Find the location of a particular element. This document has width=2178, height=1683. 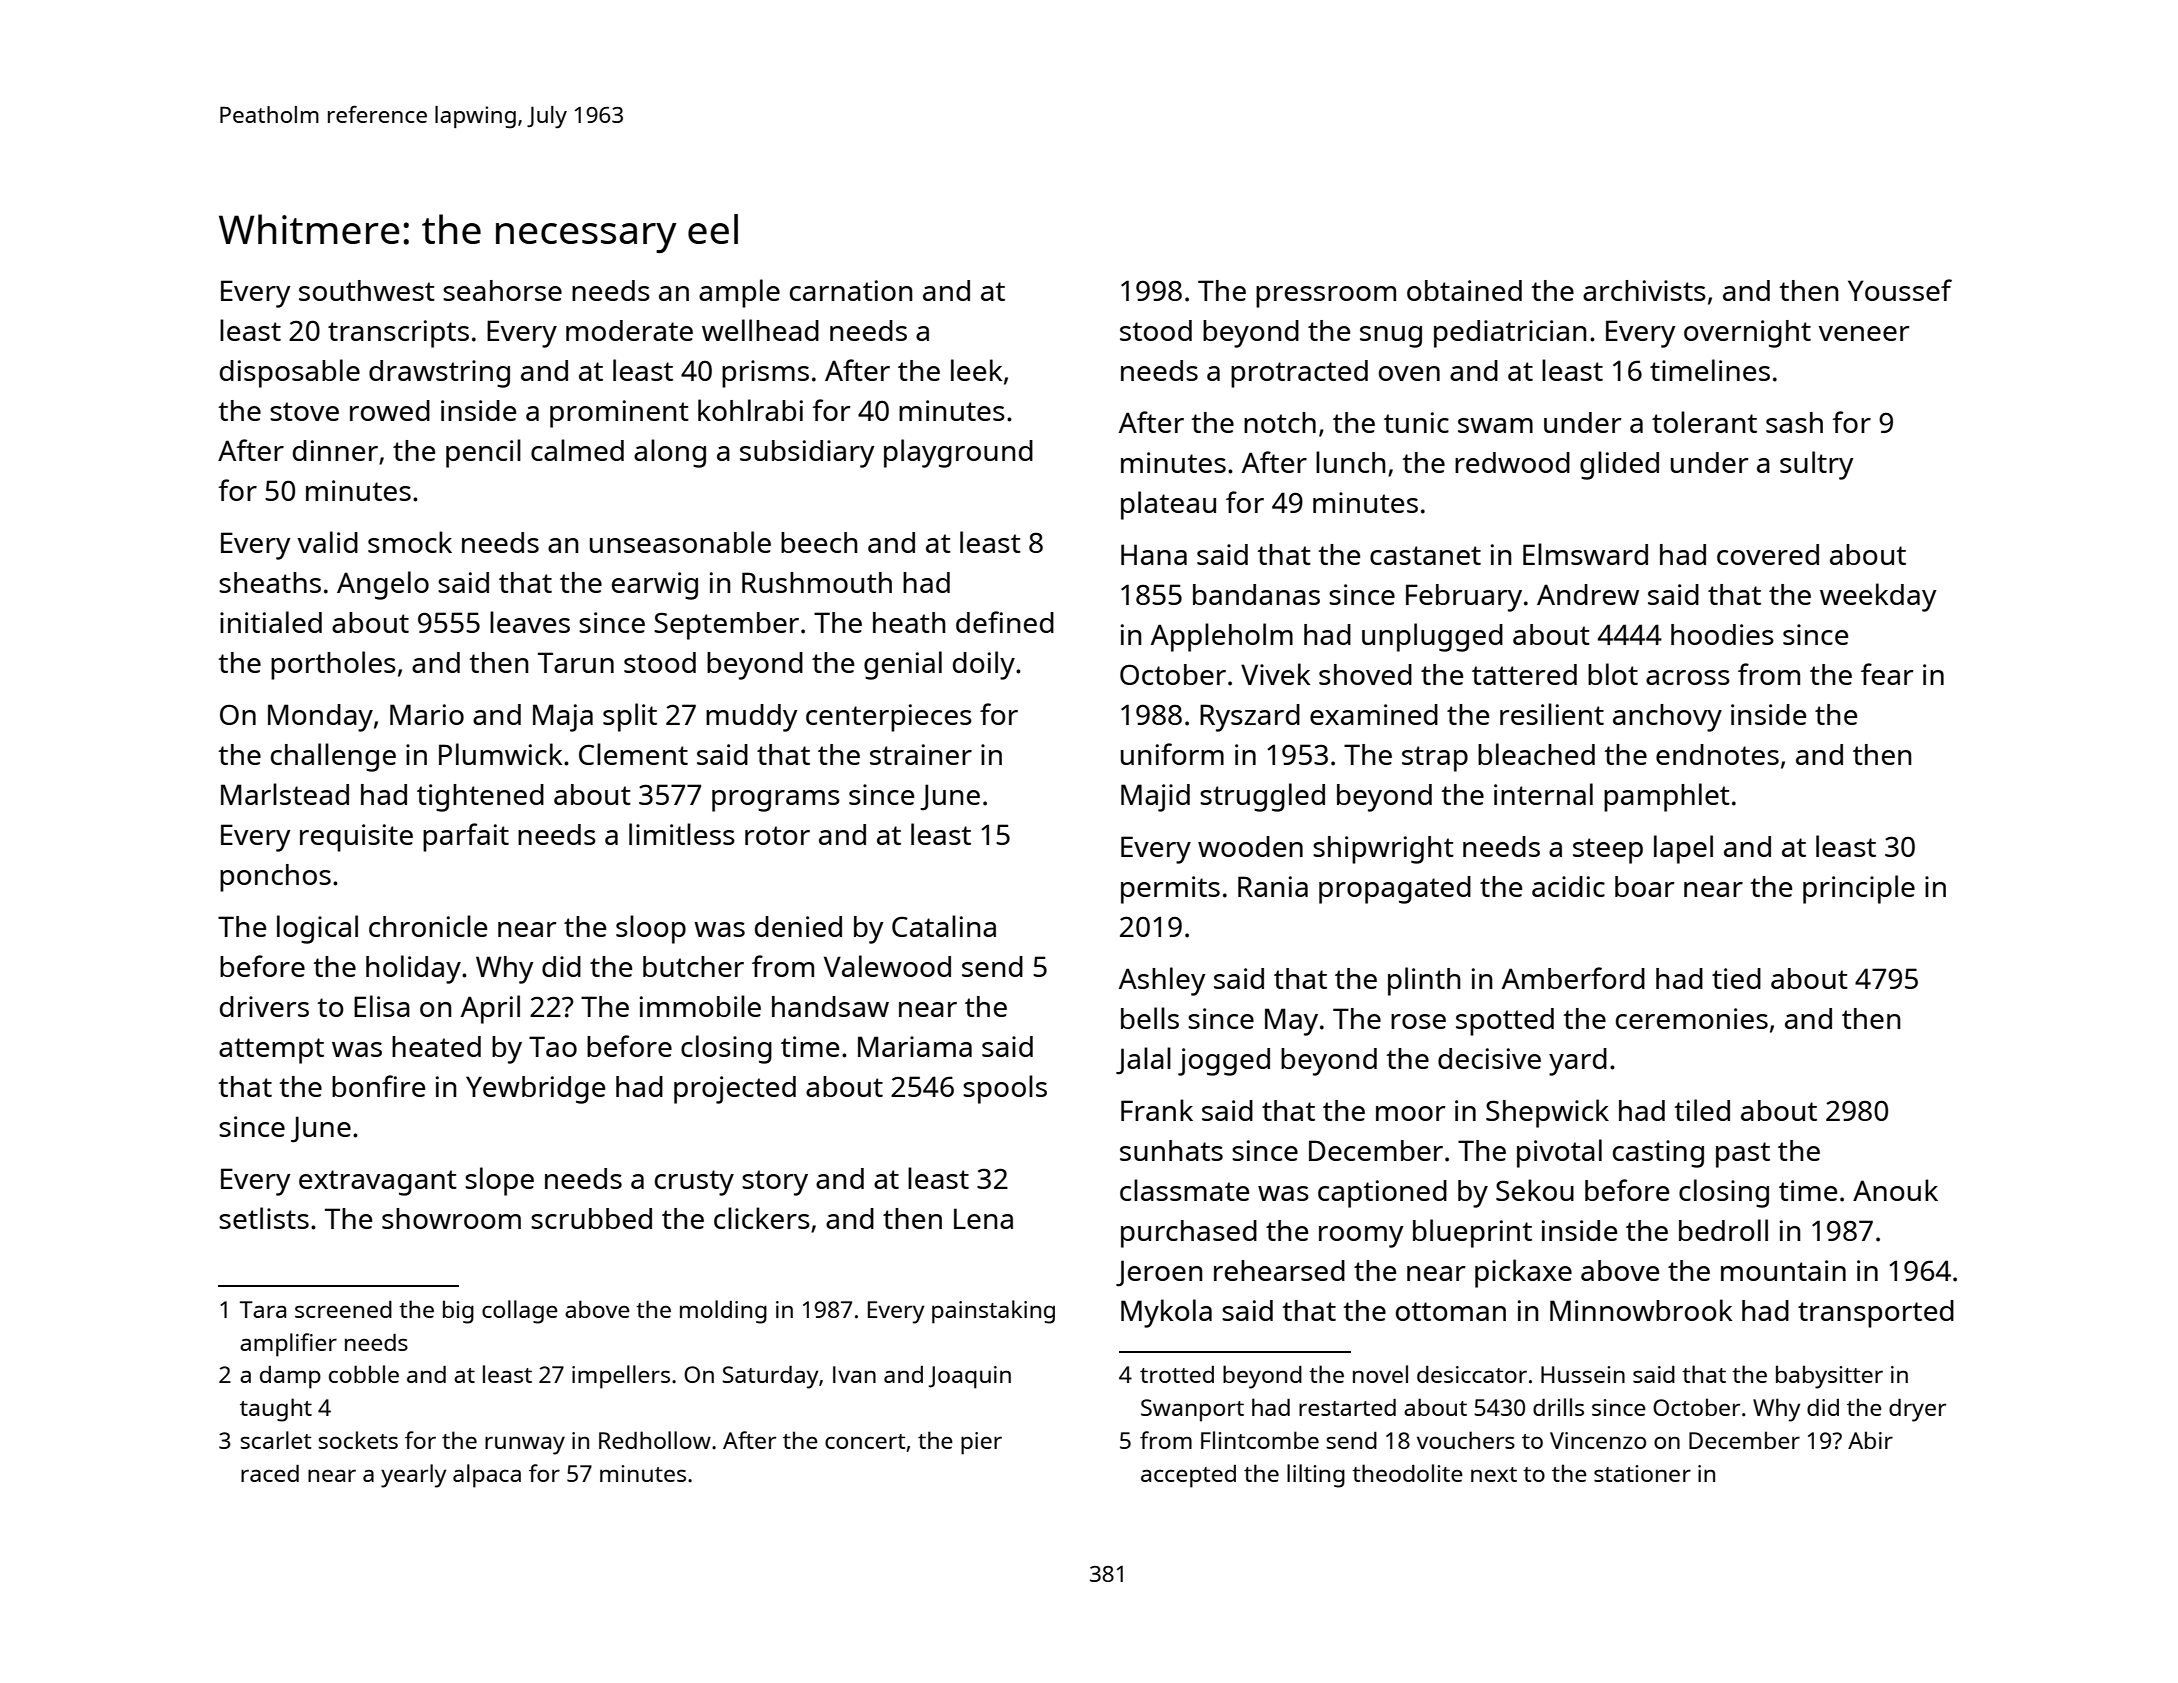

valid is located at coordinates (328, 542).
